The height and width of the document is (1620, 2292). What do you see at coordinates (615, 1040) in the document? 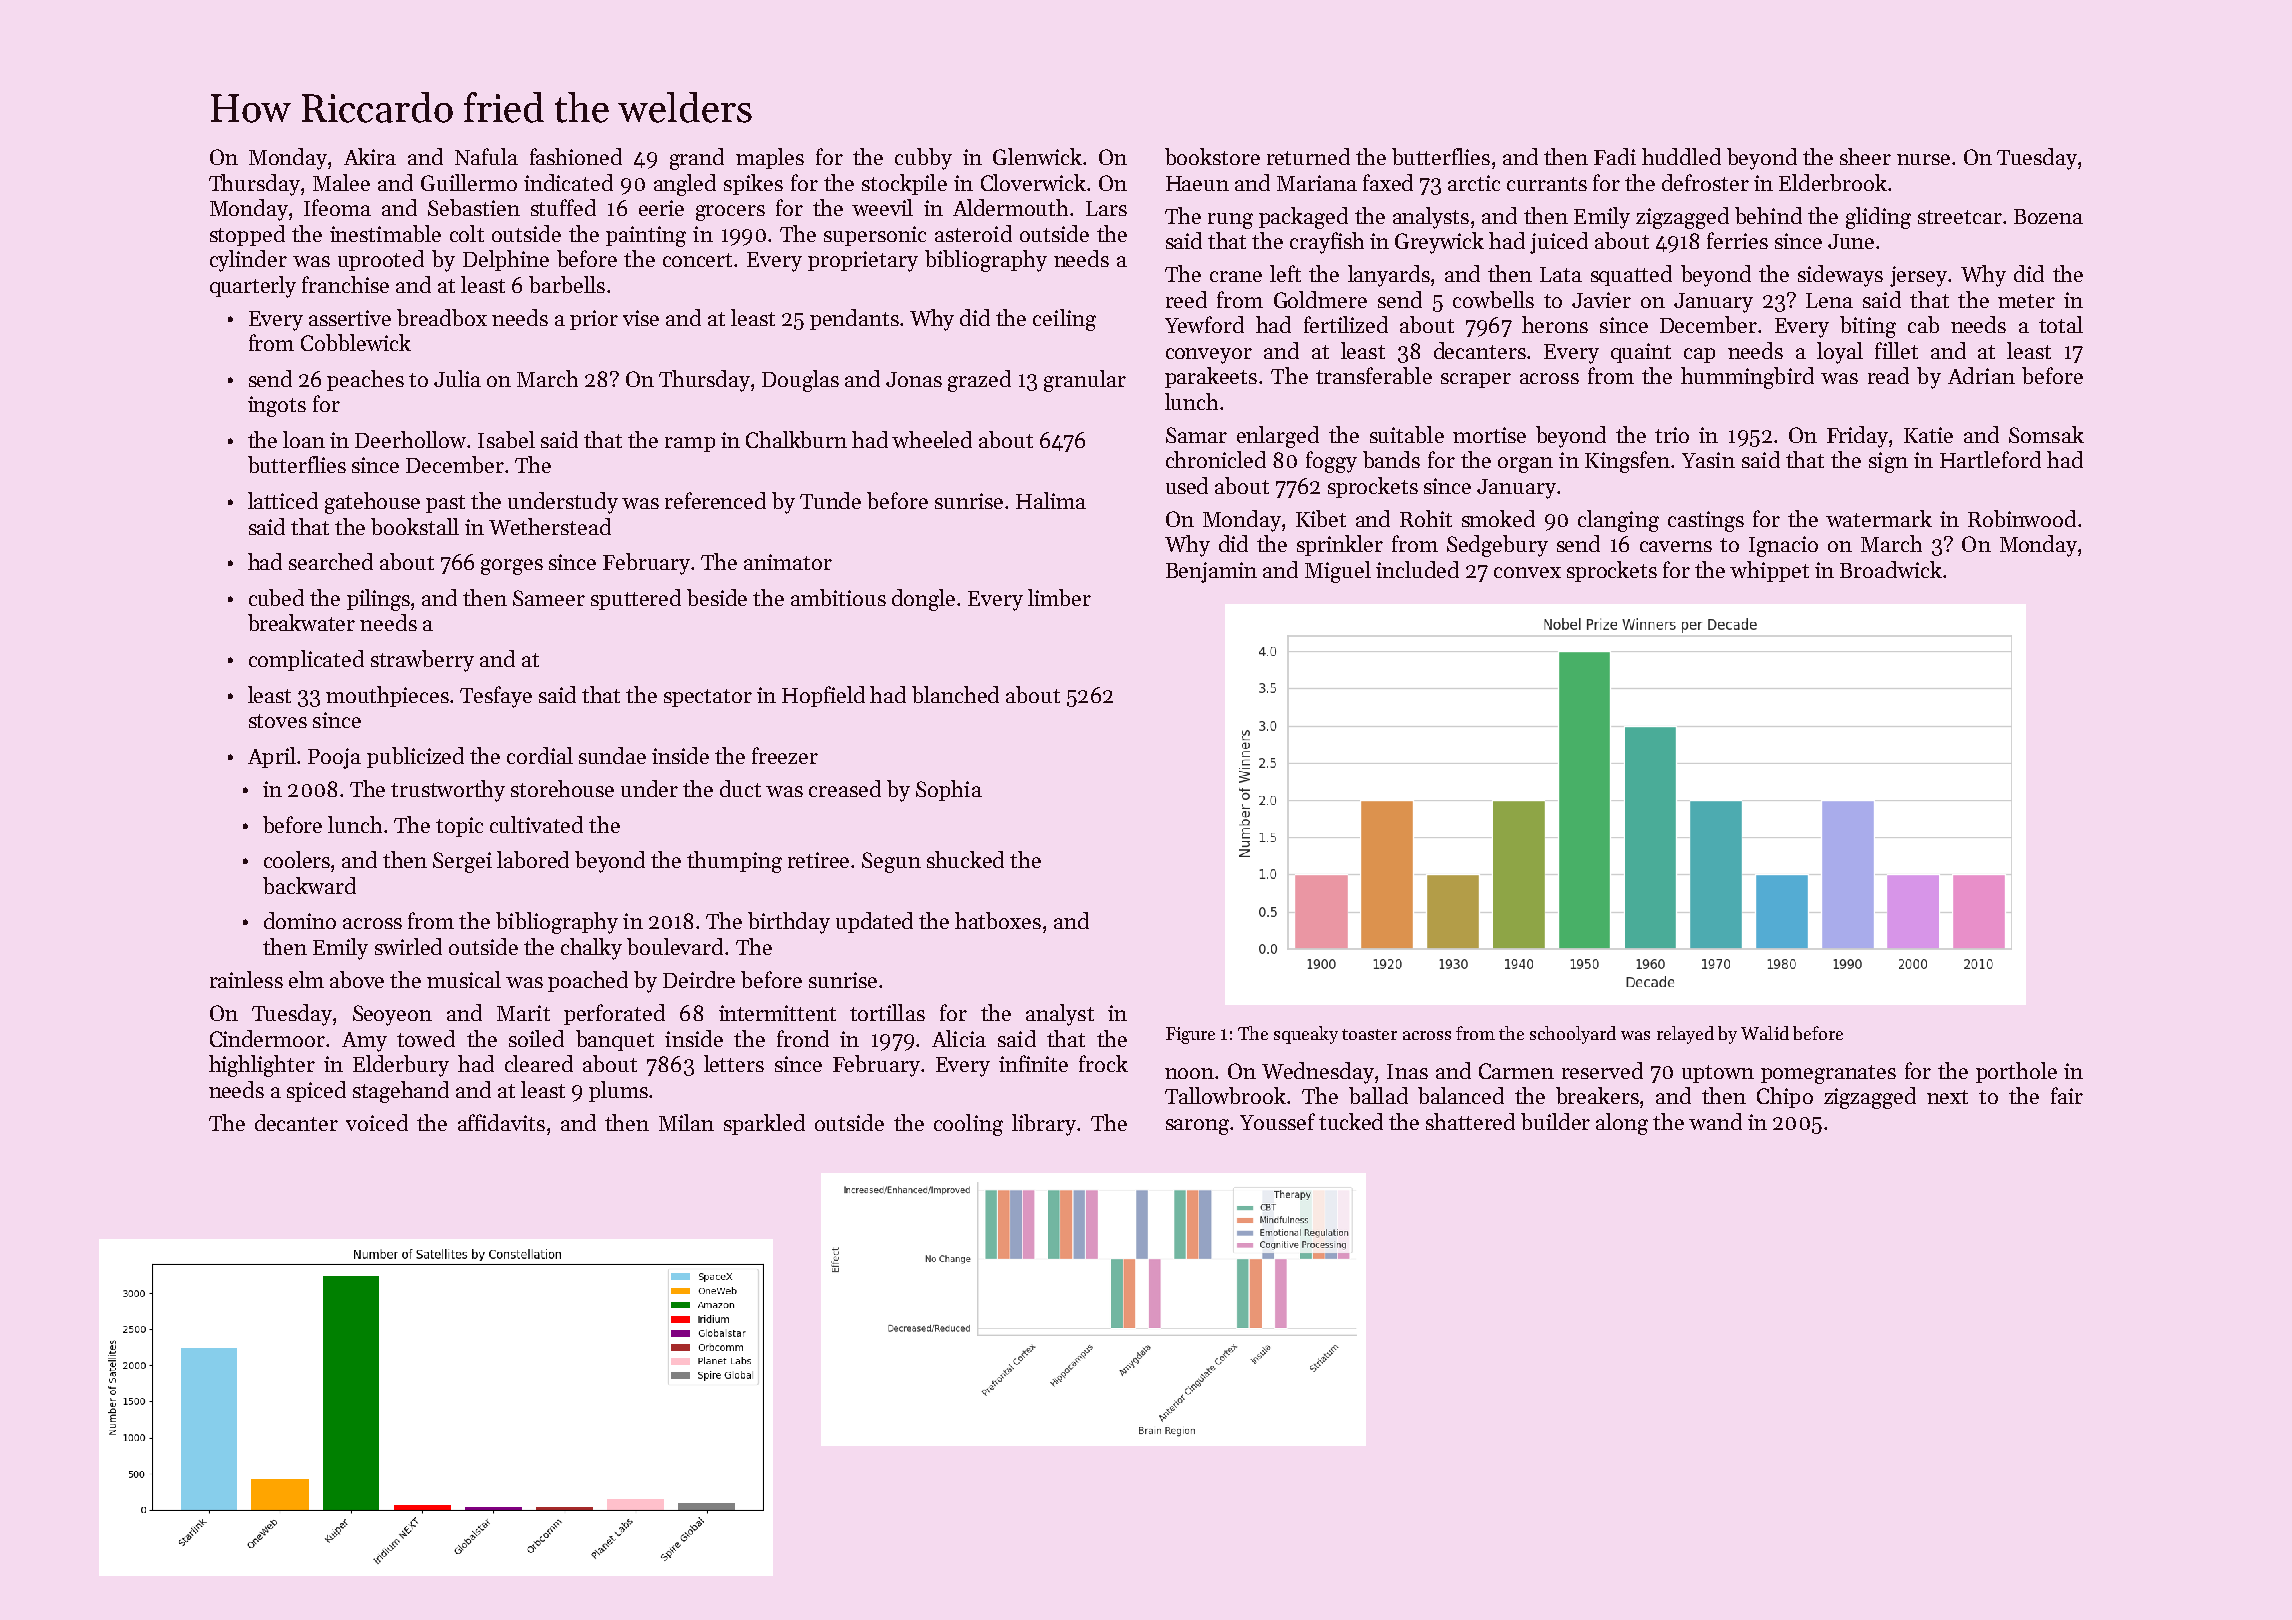
I see `banquet` at bounding box center [615, 1040].
